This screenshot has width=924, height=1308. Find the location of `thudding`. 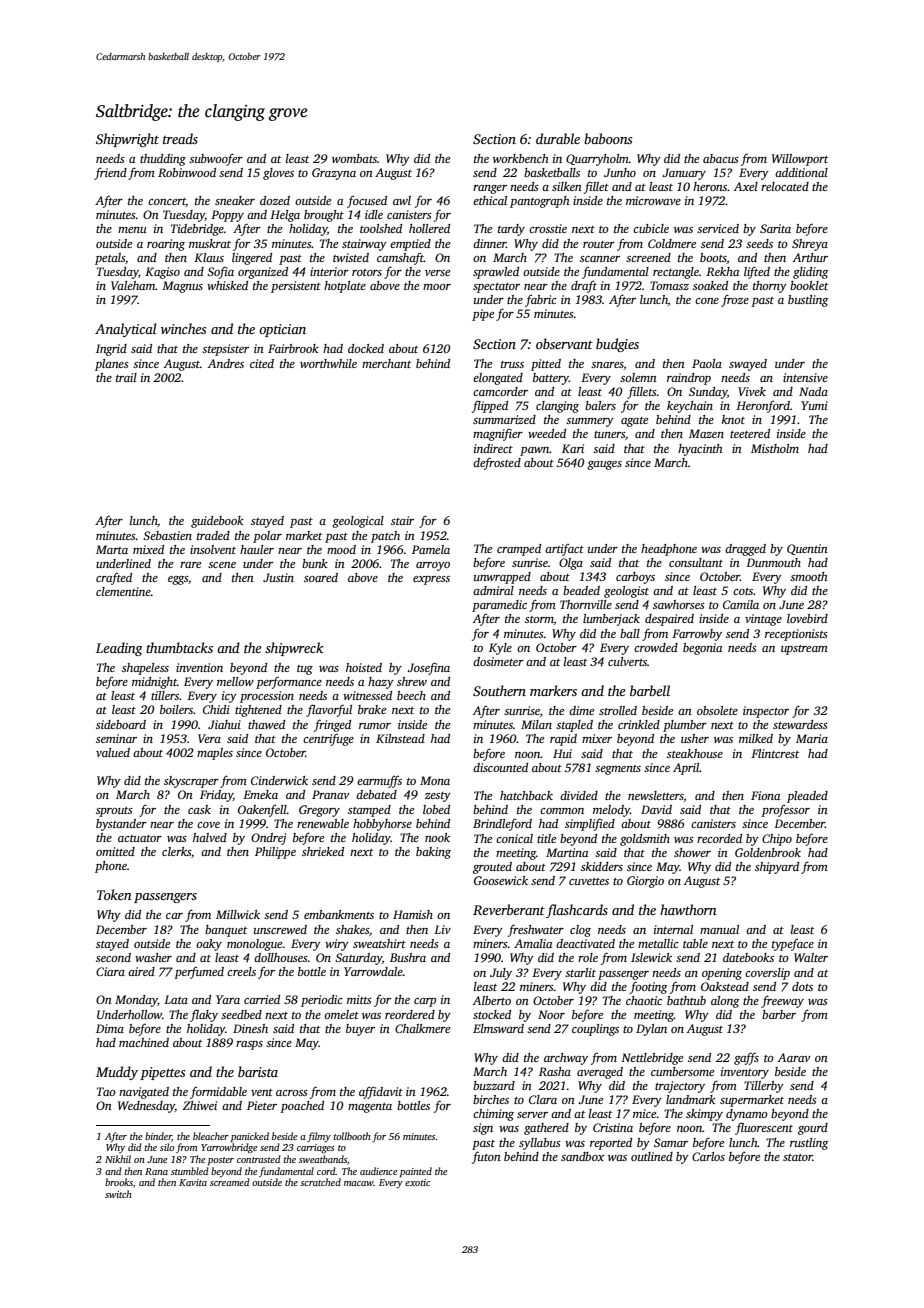

thudding is located at coordinates (163, 160).
